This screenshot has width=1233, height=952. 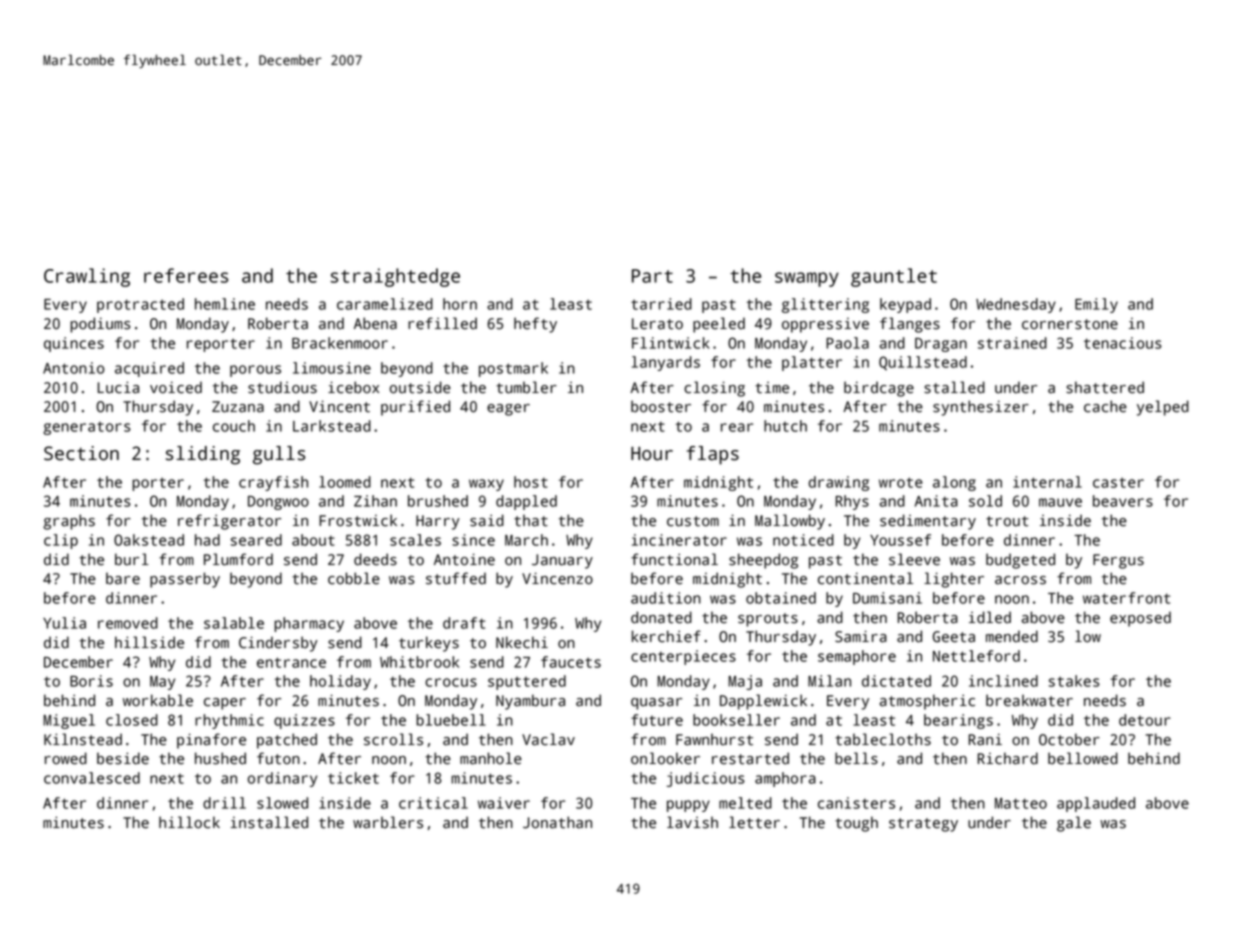 I want to click on hillock, so click(x=189, y=822).
